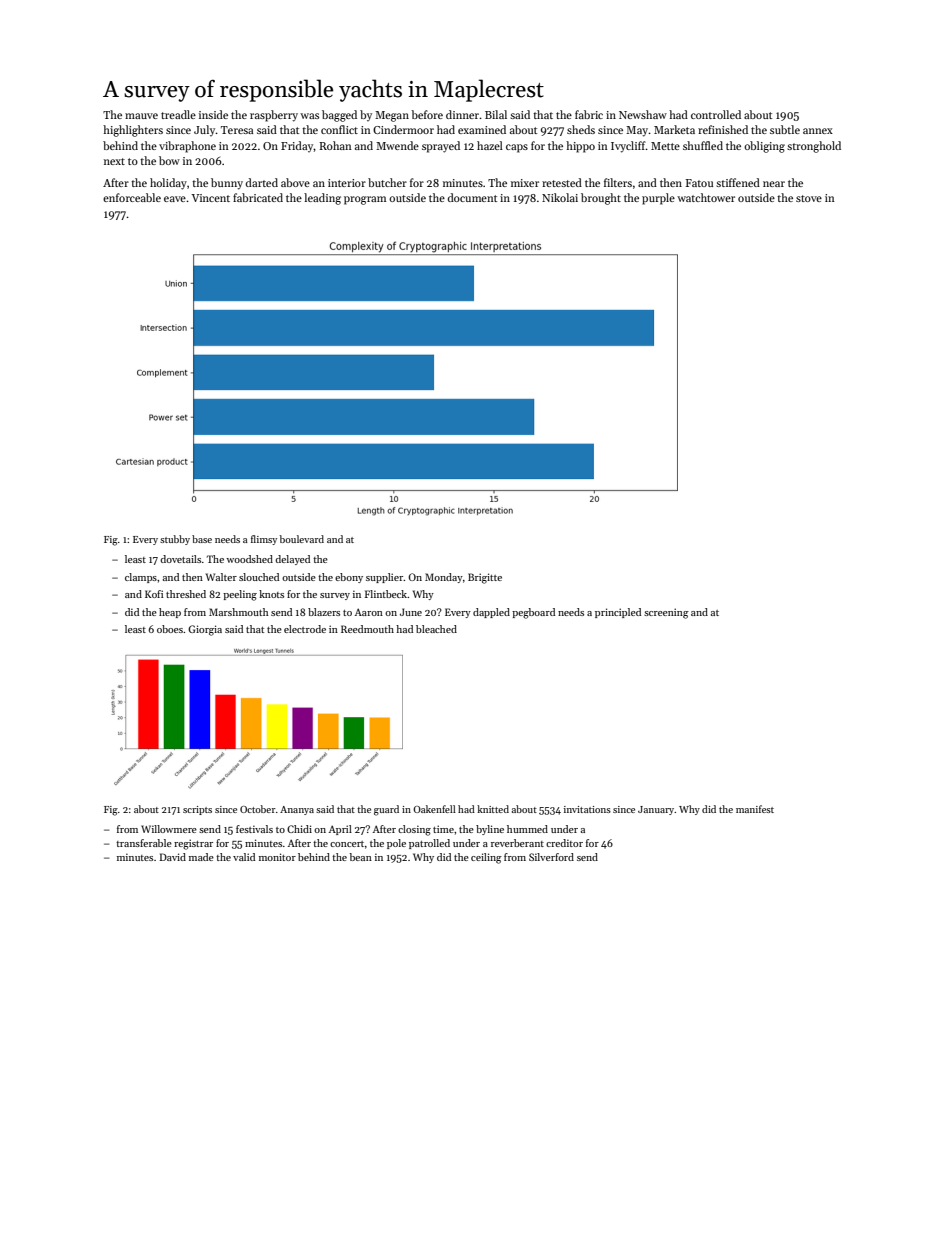 This page has width=952, height=1233. I want to click on mauve, so click(141, 116).
